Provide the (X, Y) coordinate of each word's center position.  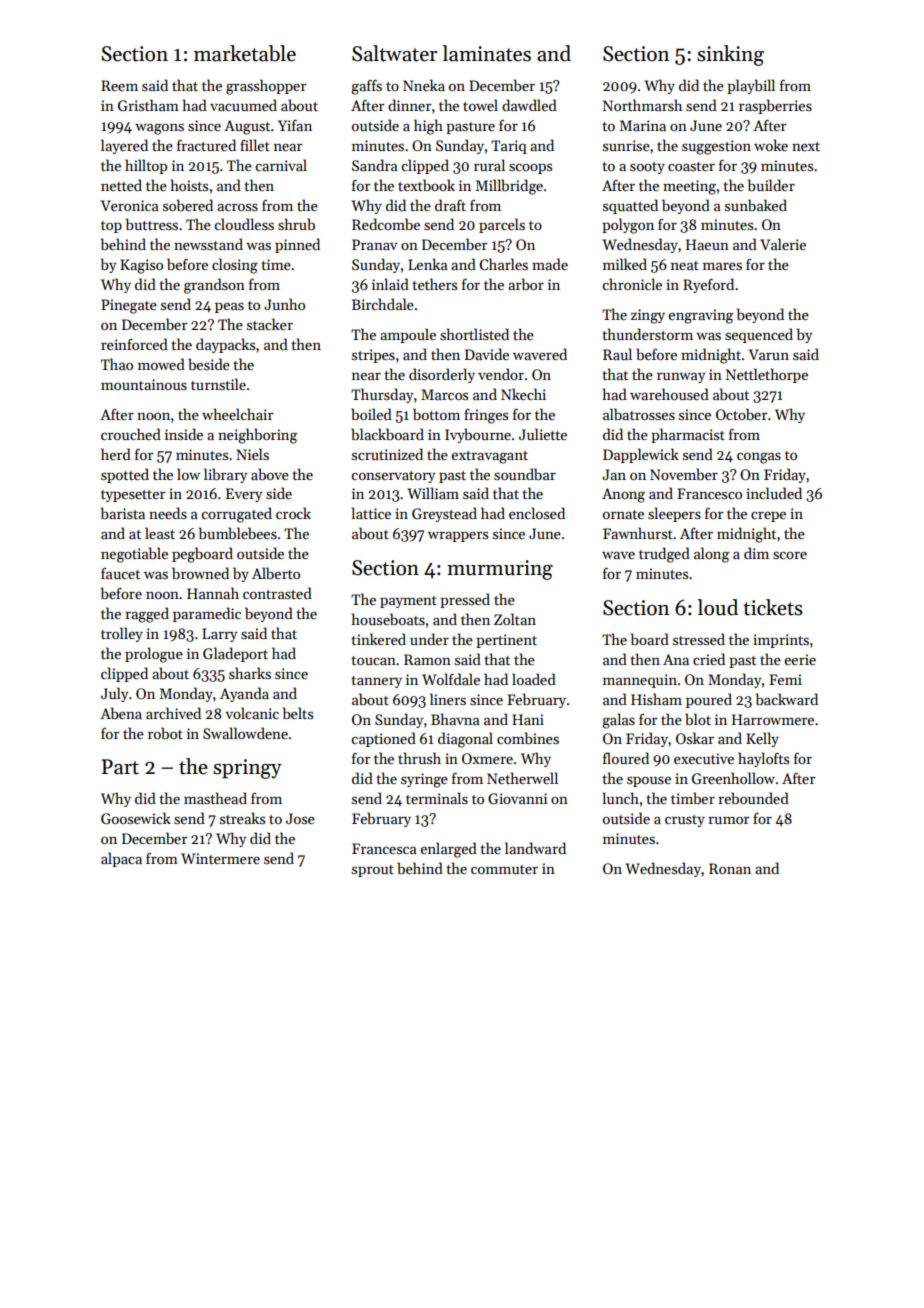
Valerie (783, 244)
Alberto (276, 573)
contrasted (277, 593)
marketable (245, 53)
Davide (487, 354)
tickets (773, 607)
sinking (730, 55)
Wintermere (220, 858)
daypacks (225, 345)
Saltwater (394, 53)
